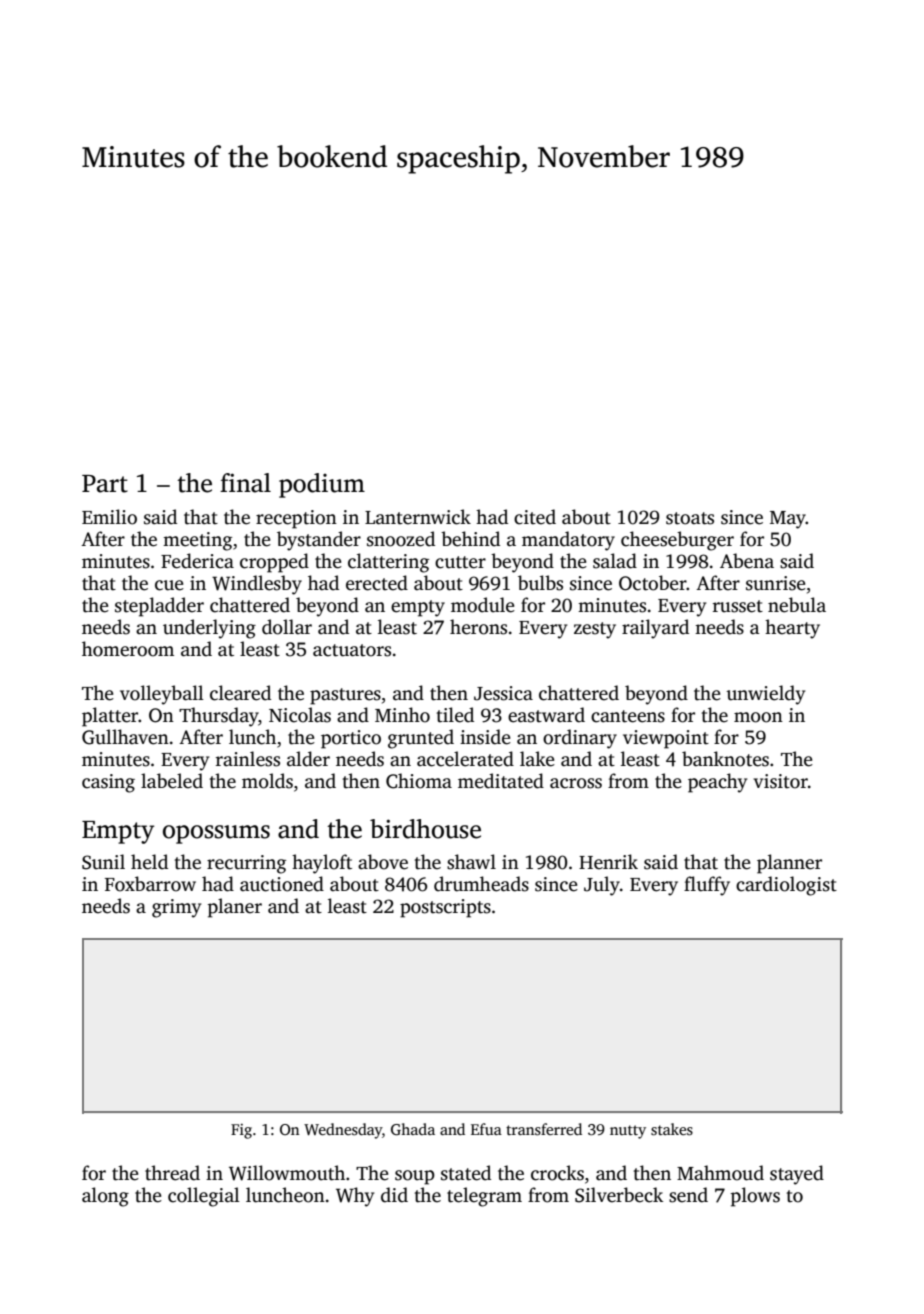 This screenshot has width=924, height=1314. What do you see at coordinates (484, 1197) in the screenshot?
I see `telegram` at bounding box center [484, 1197].
